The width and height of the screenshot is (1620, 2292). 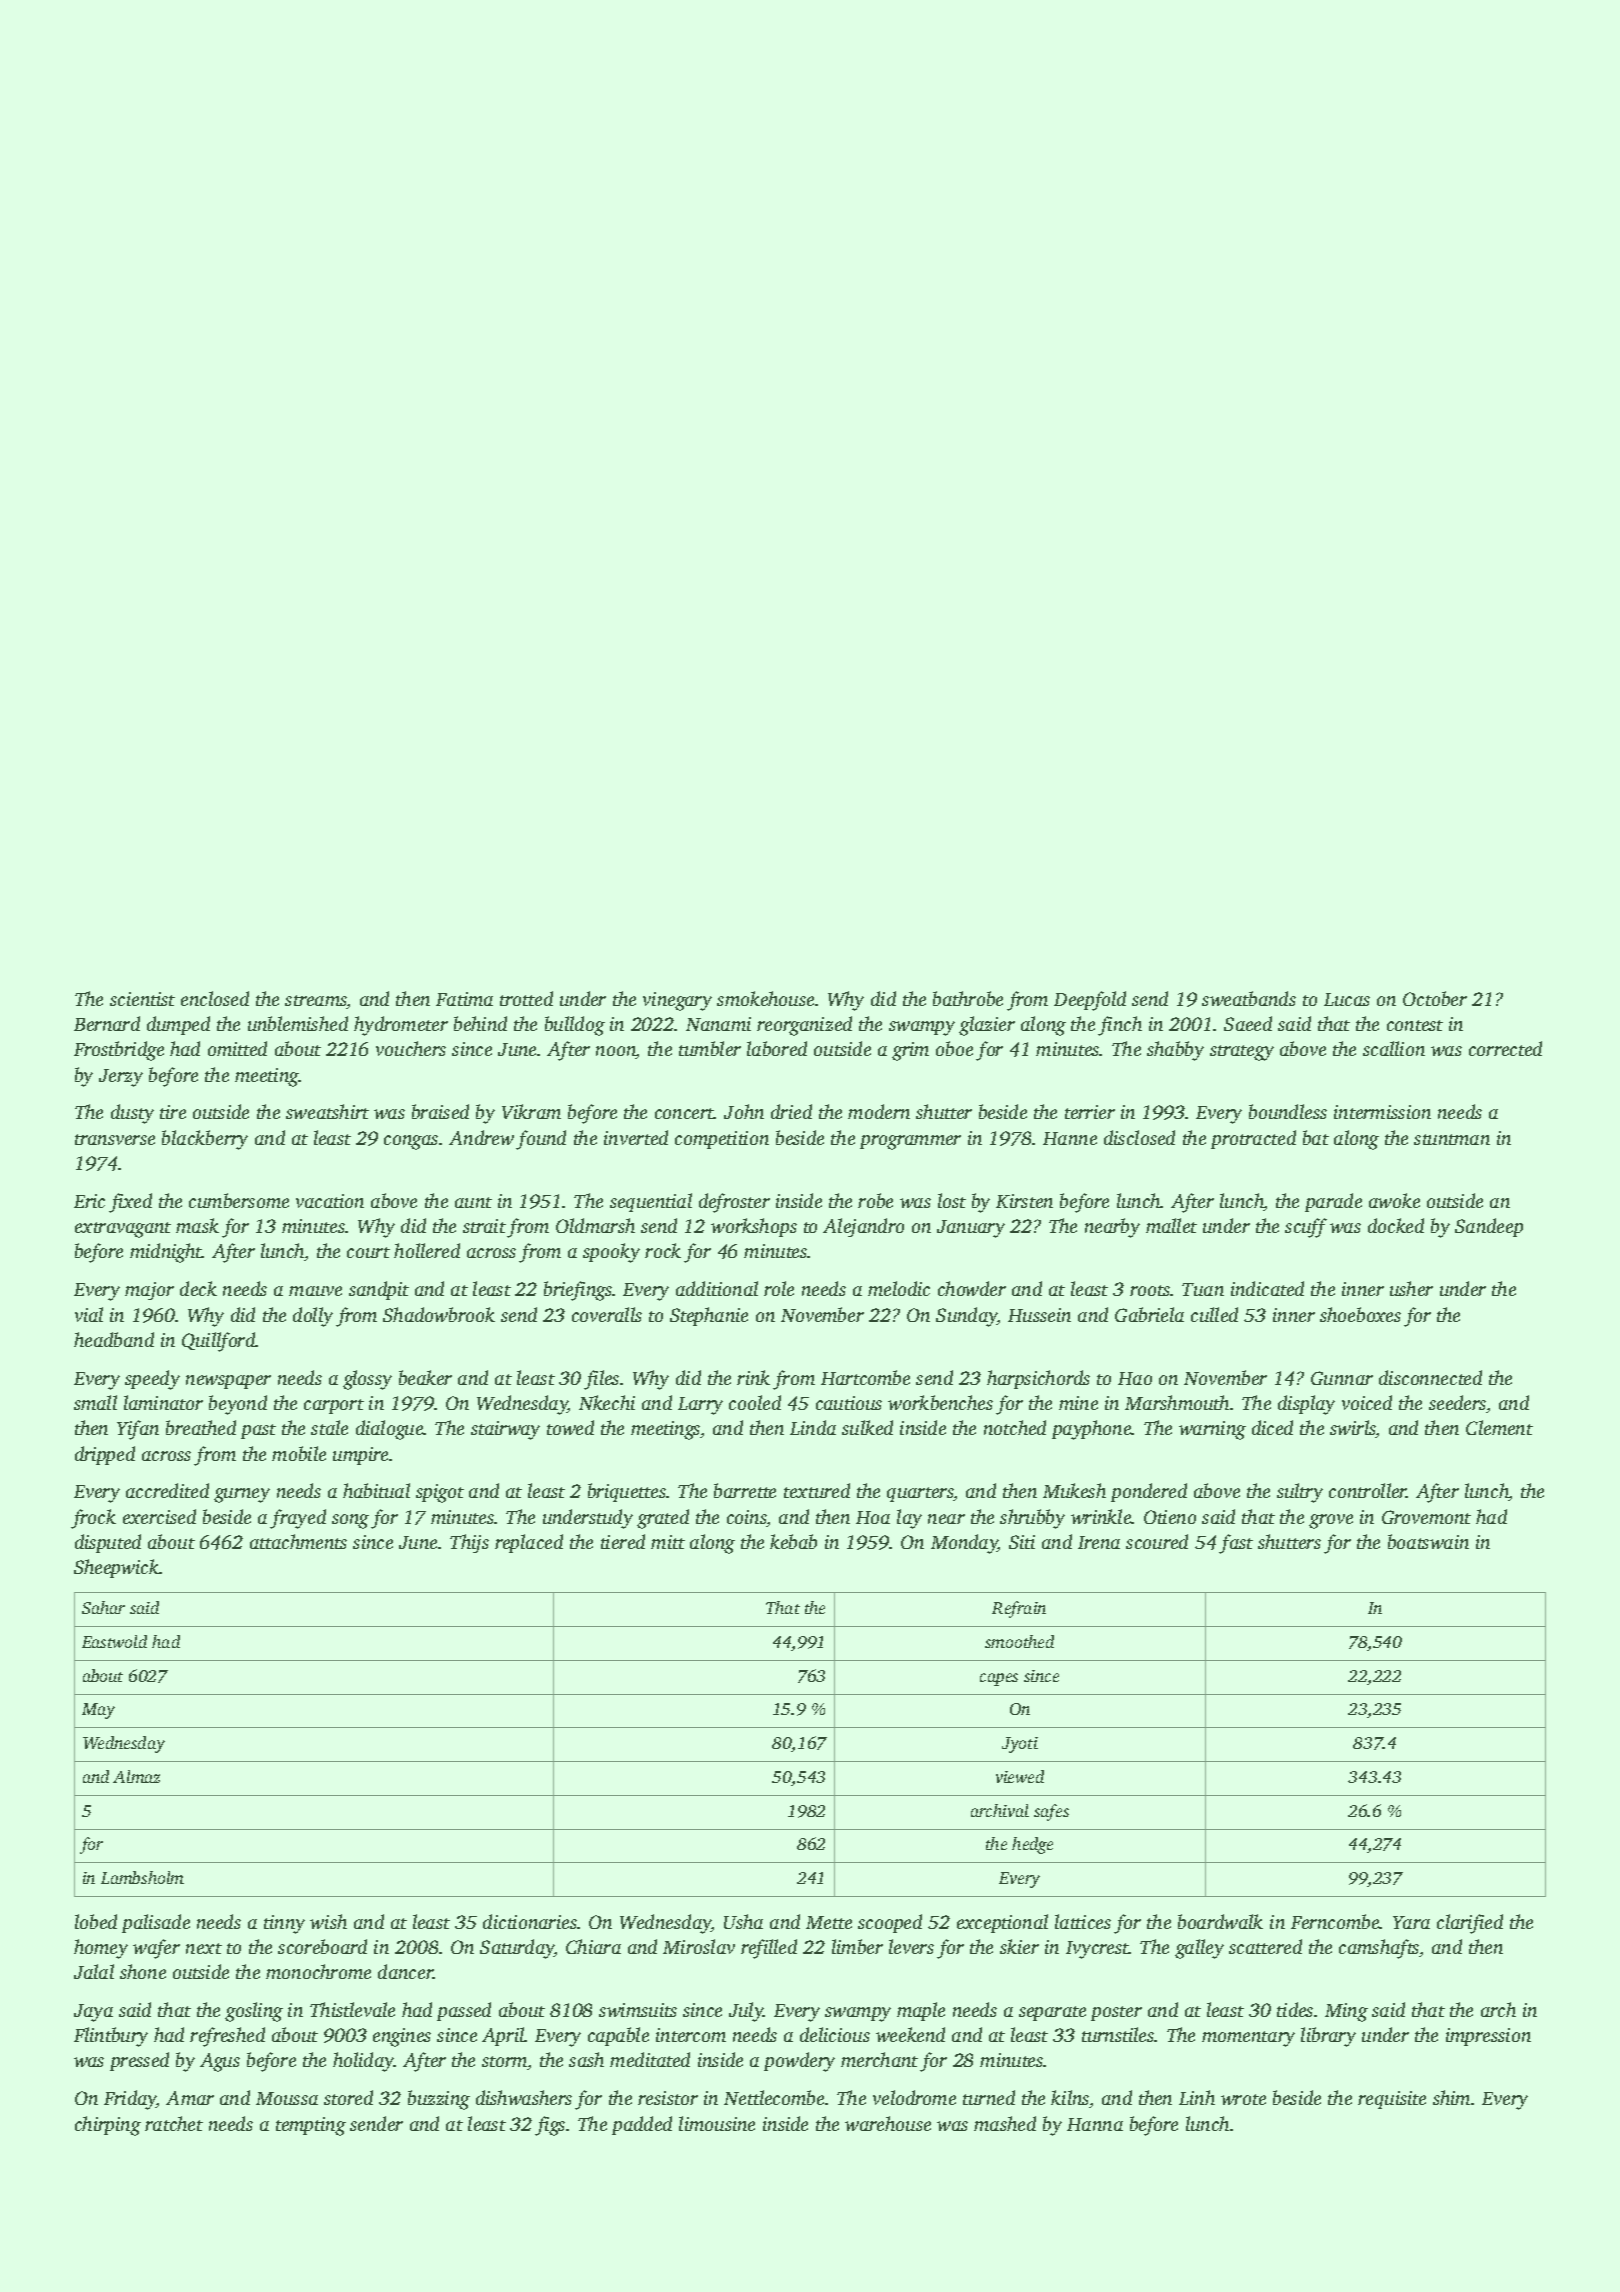 What do you see at coordinates (1428, 1541) in the screenshot?
I see `boatswain` at bounding box center [1428, 1541].
